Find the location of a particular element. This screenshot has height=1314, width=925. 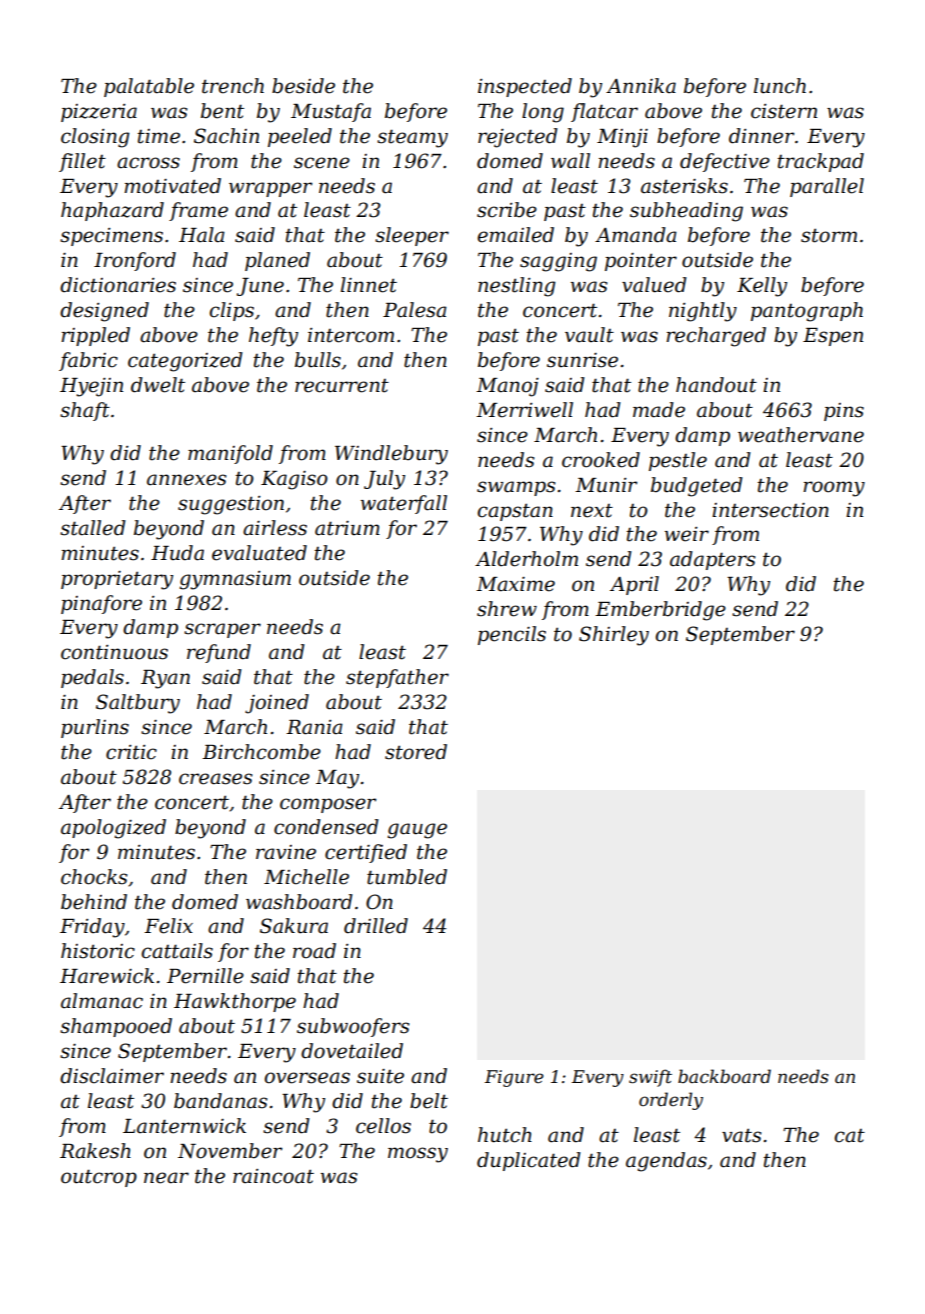

backboard is located at coordinates (724, 1076).
